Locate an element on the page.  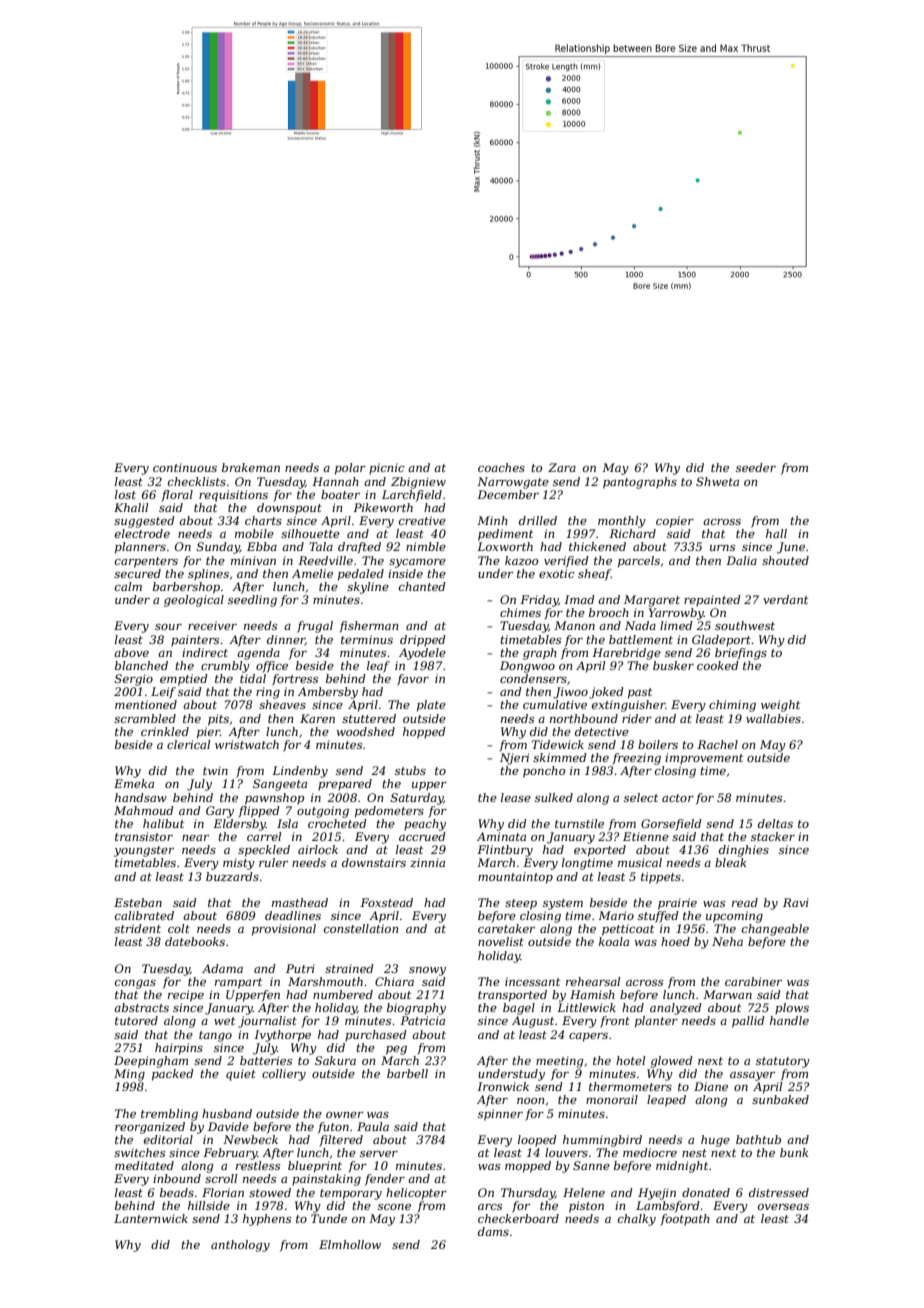
deltas is located at coordinates (775, 823).
